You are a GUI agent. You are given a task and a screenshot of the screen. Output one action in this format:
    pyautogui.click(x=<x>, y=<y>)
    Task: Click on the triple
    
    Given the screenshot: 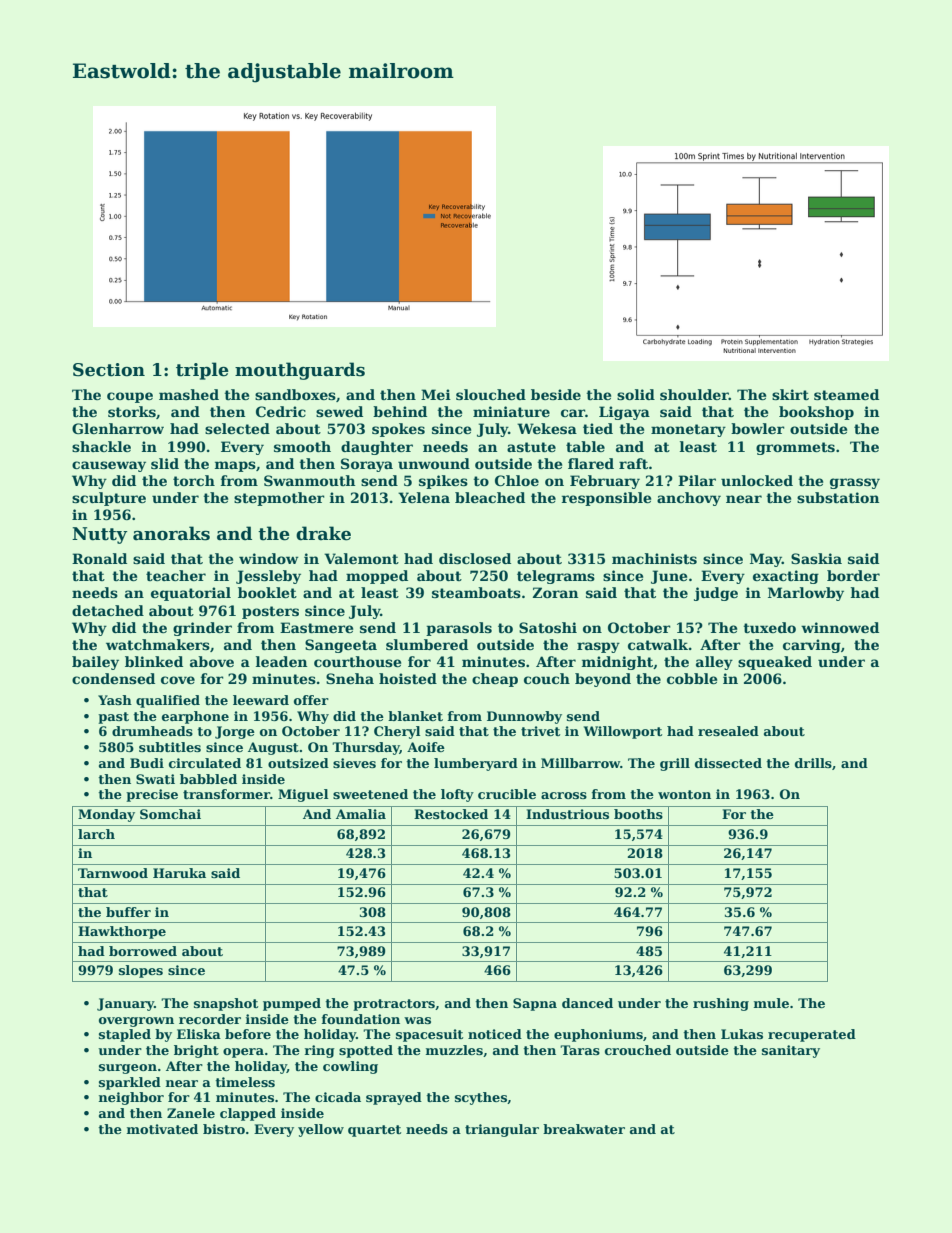 What is the action you would take?
    pyautogui.click(x=202, y=371)
